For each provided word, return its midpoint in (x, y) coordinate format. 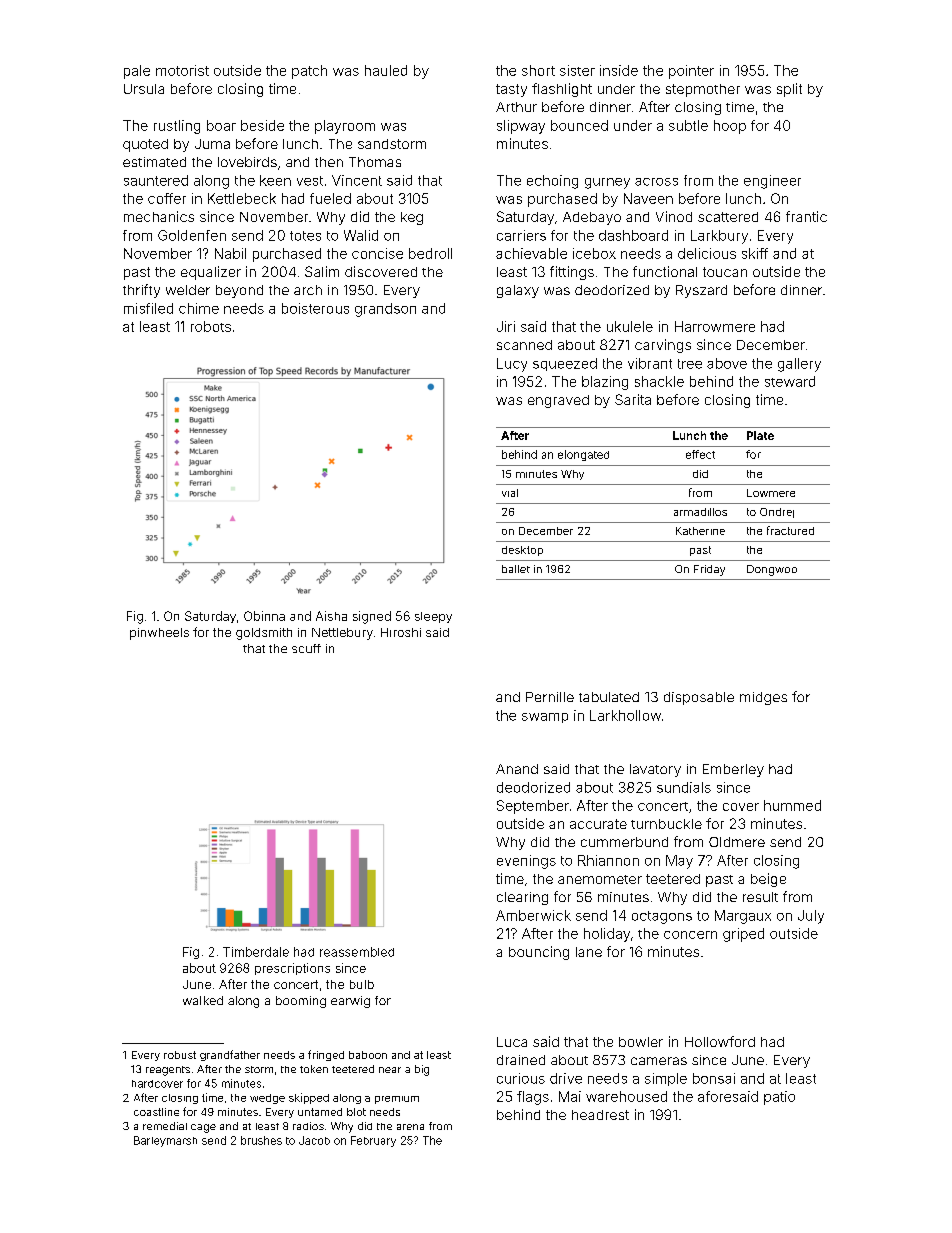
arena (410, 1127)
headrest (600, 1115)
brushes (261, 1140)
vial (510, 493)
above (727, 363)
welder (188, 290)
